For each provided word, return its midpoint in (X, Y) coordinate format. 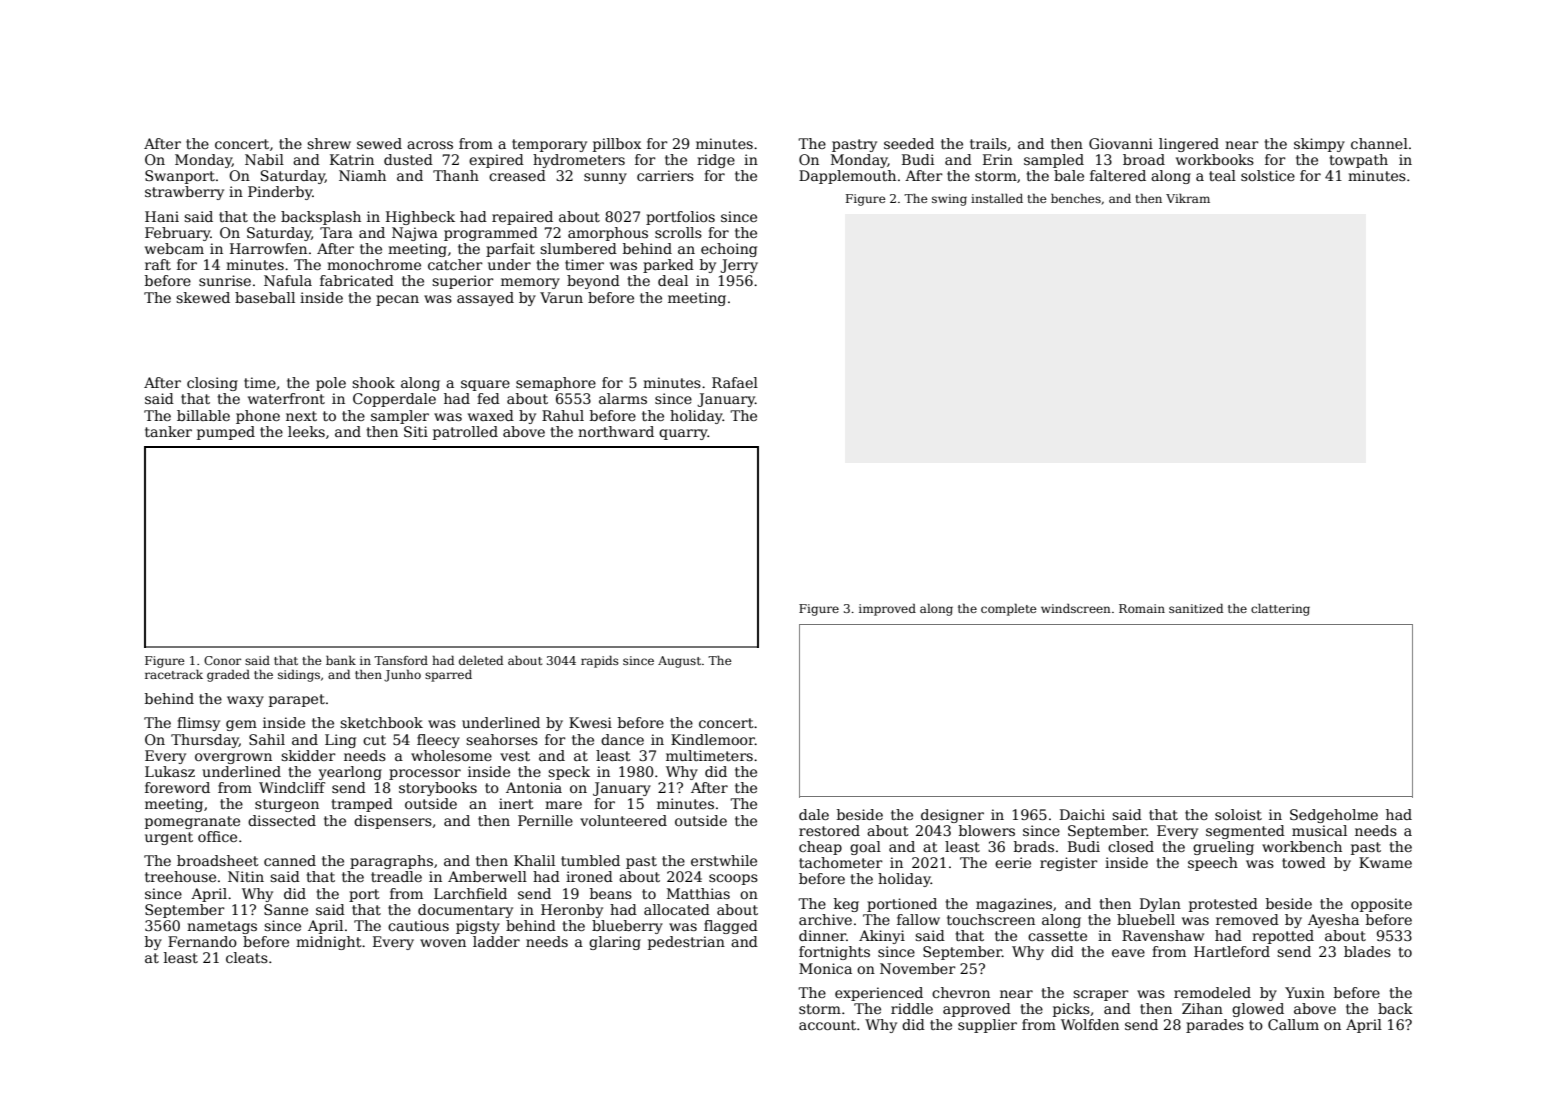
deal (673, 280)
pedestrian (686, 943)
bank (341, 660)
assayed (485, 299)
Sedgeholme (1334, 816)
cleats (247, 957)
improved (887, 610)
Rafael (735, 382)
